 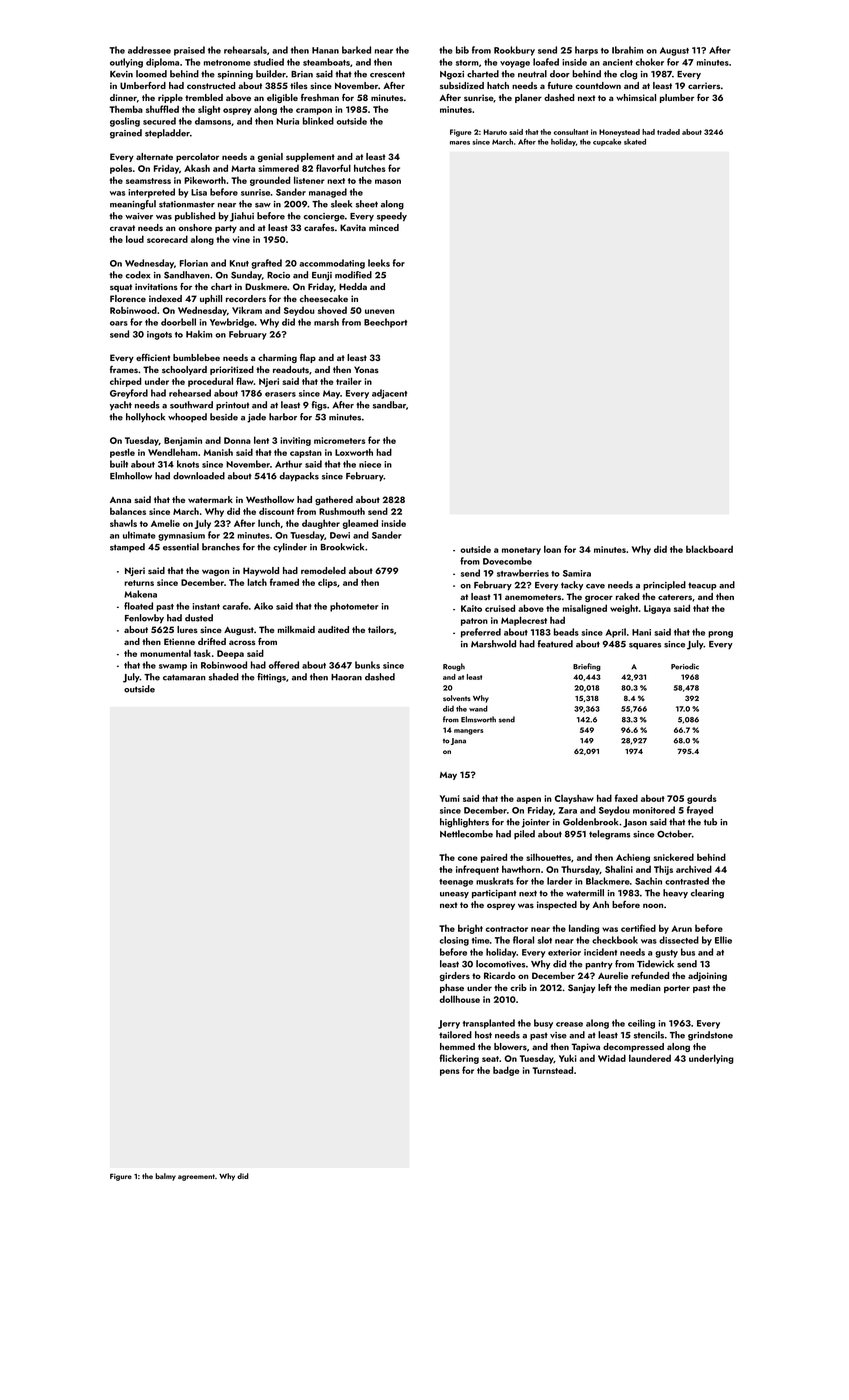 I want to click on bib, so click(x=462, y=50).
